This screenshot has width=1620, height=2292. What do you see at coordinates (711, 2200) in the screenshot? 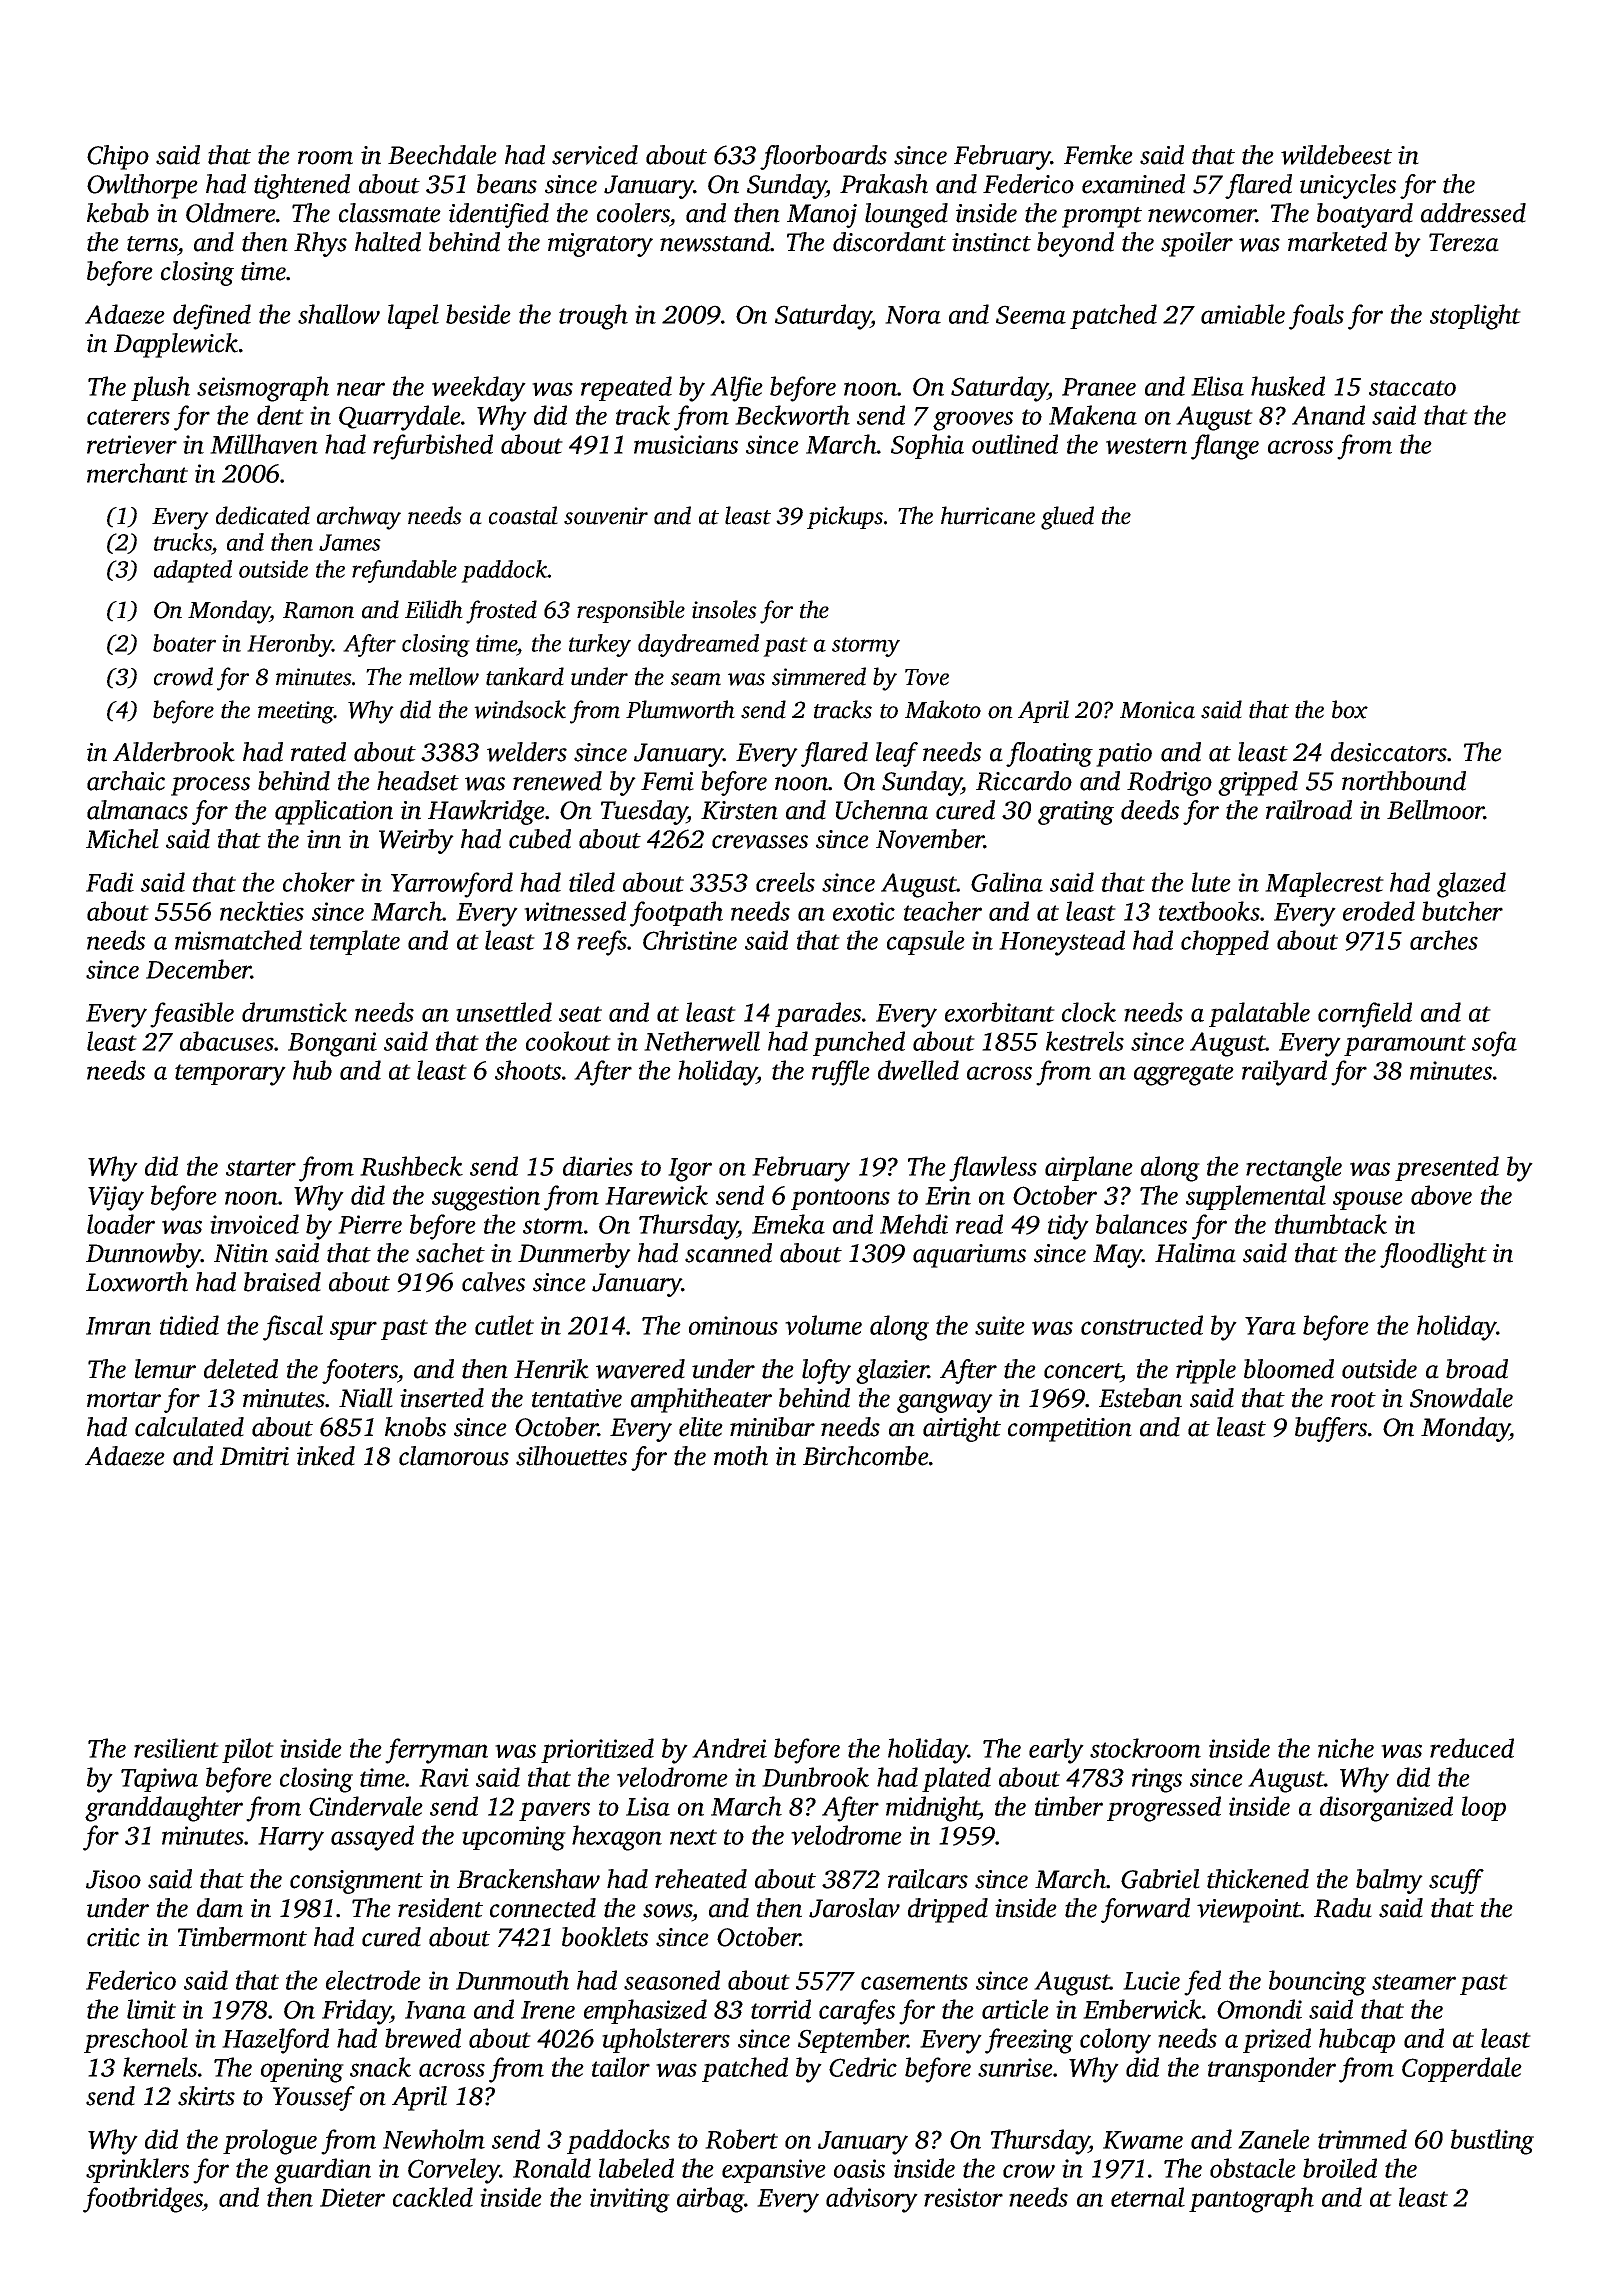
I see `airbag` at bounding box center [711, 2200].
